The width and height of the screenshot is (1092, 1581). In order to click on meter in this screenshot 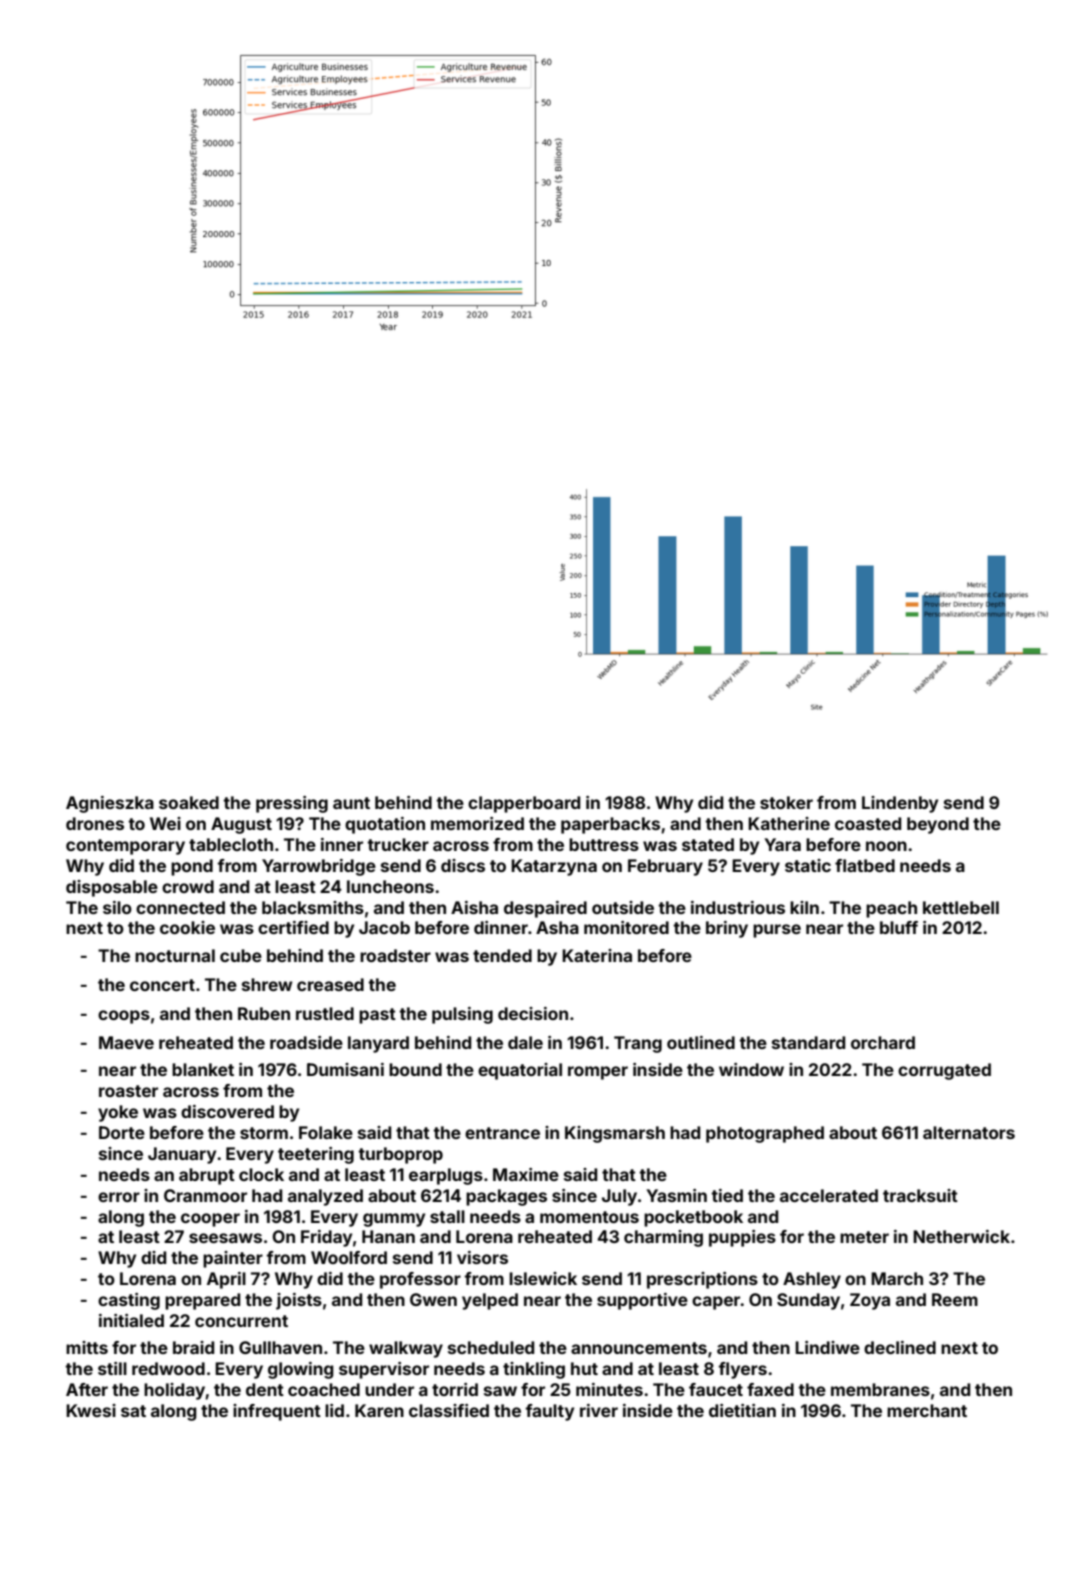, I will do `click(864, 1237)`.
